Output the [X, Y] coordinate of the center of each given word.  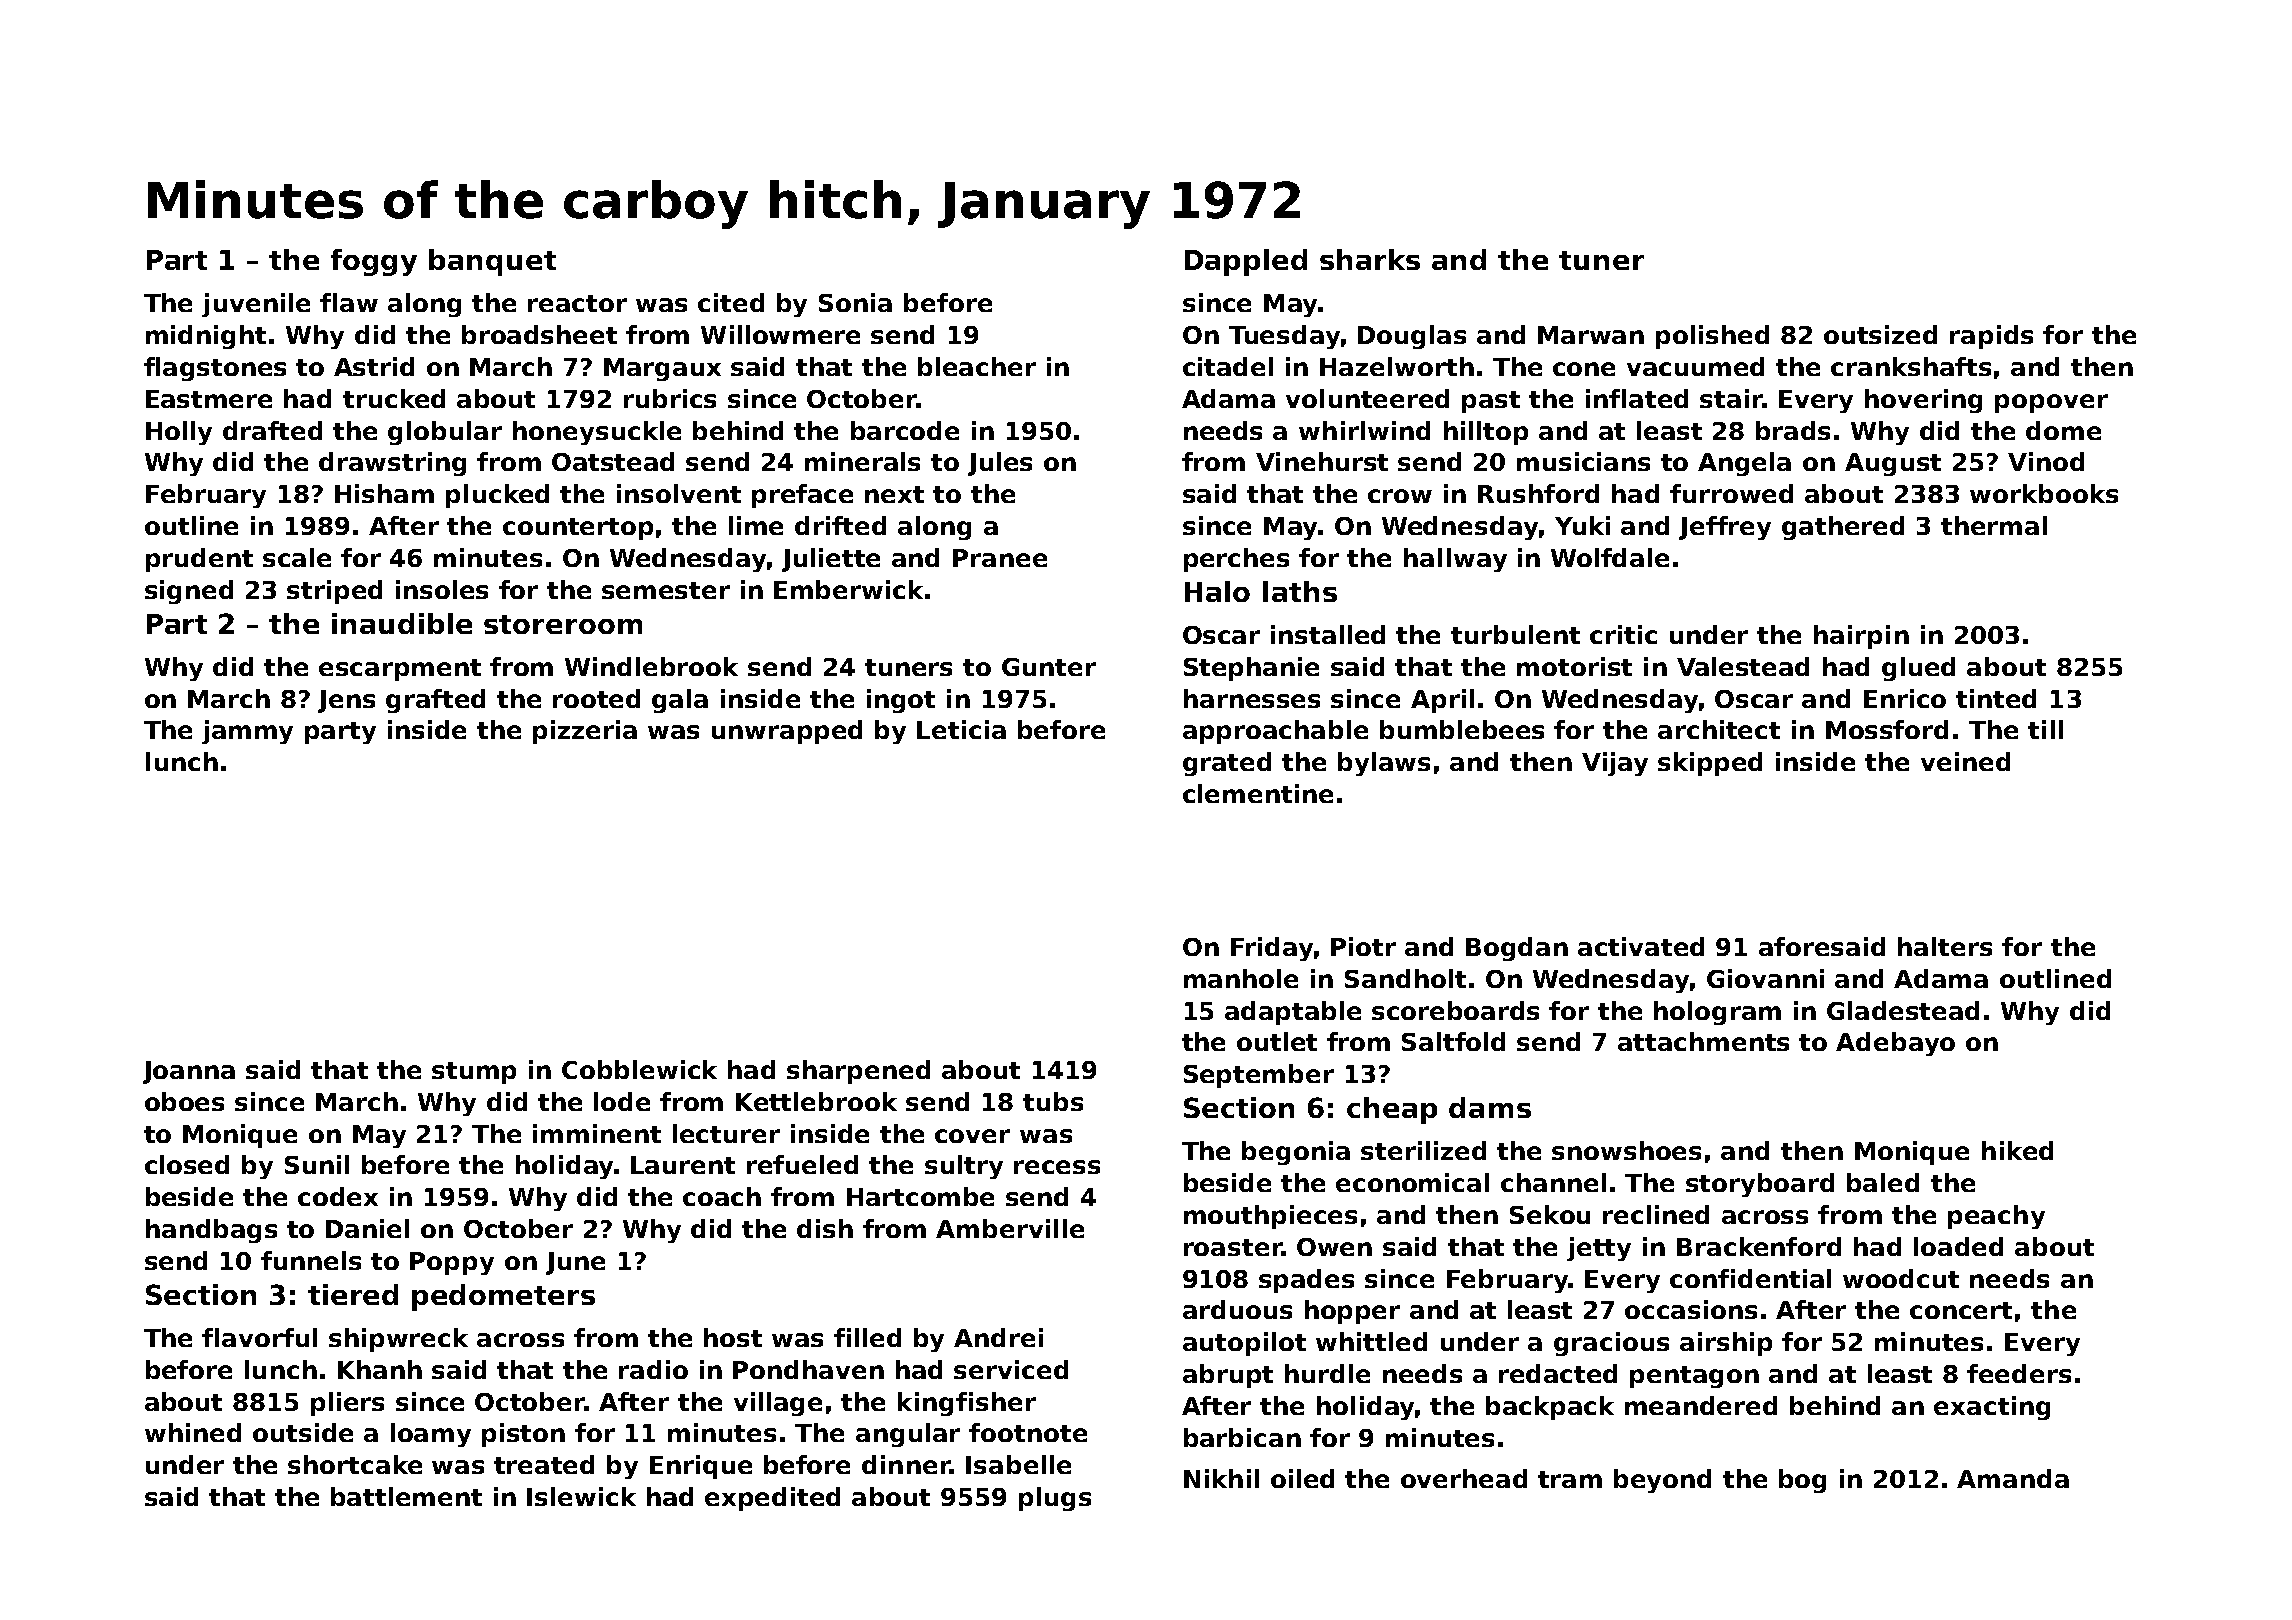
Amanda [2013, 1478]
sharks [1370, 259]
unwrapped [787, 732]
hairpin [1861, 637]
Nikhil [1221, 1478]
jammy [247, 732]
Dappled [1246, 262]
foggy [374, 262]
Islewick [581, 1496]
